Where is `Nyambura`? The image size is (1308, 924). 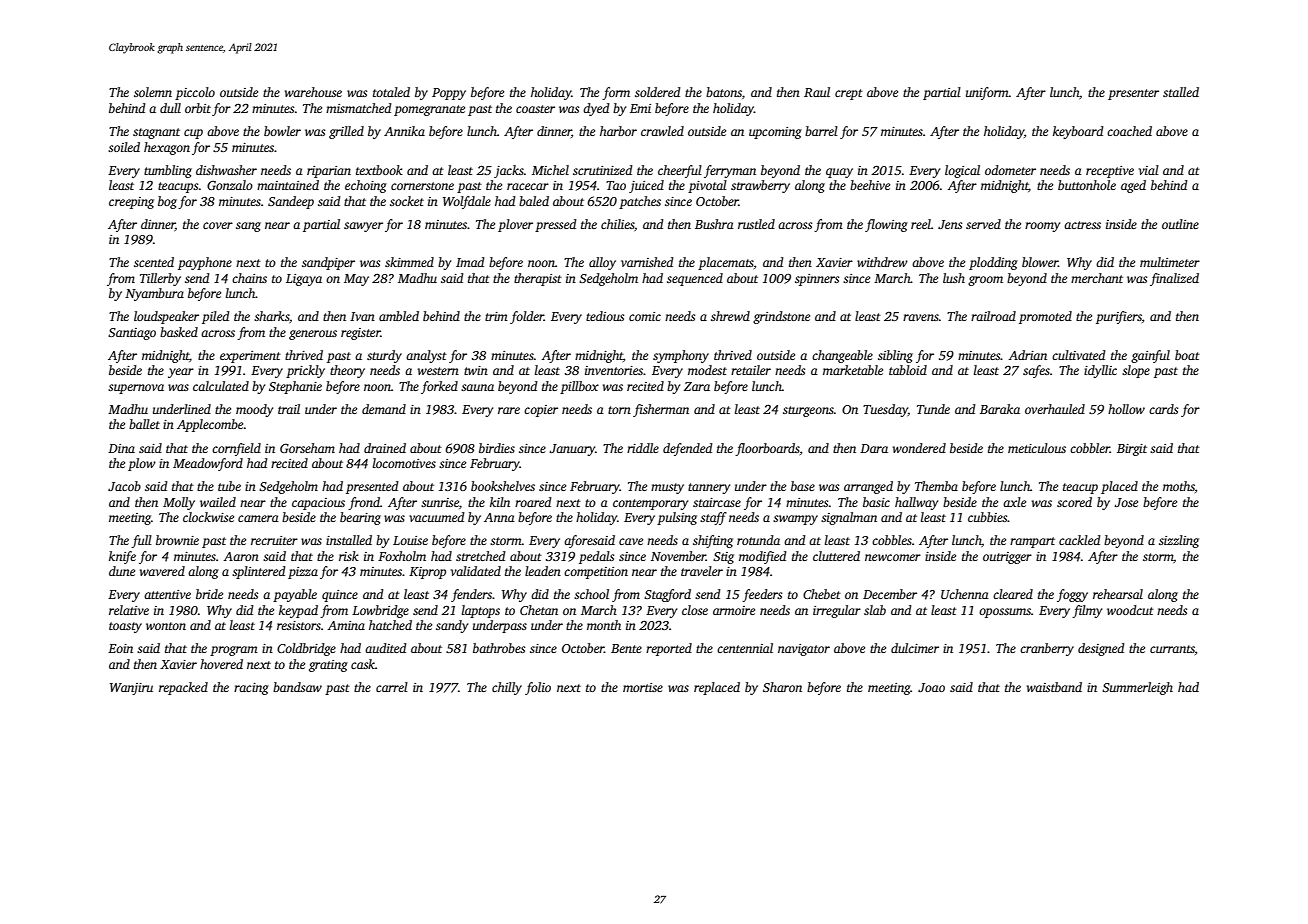
Nyambura is located at coordinates (154, 294).
